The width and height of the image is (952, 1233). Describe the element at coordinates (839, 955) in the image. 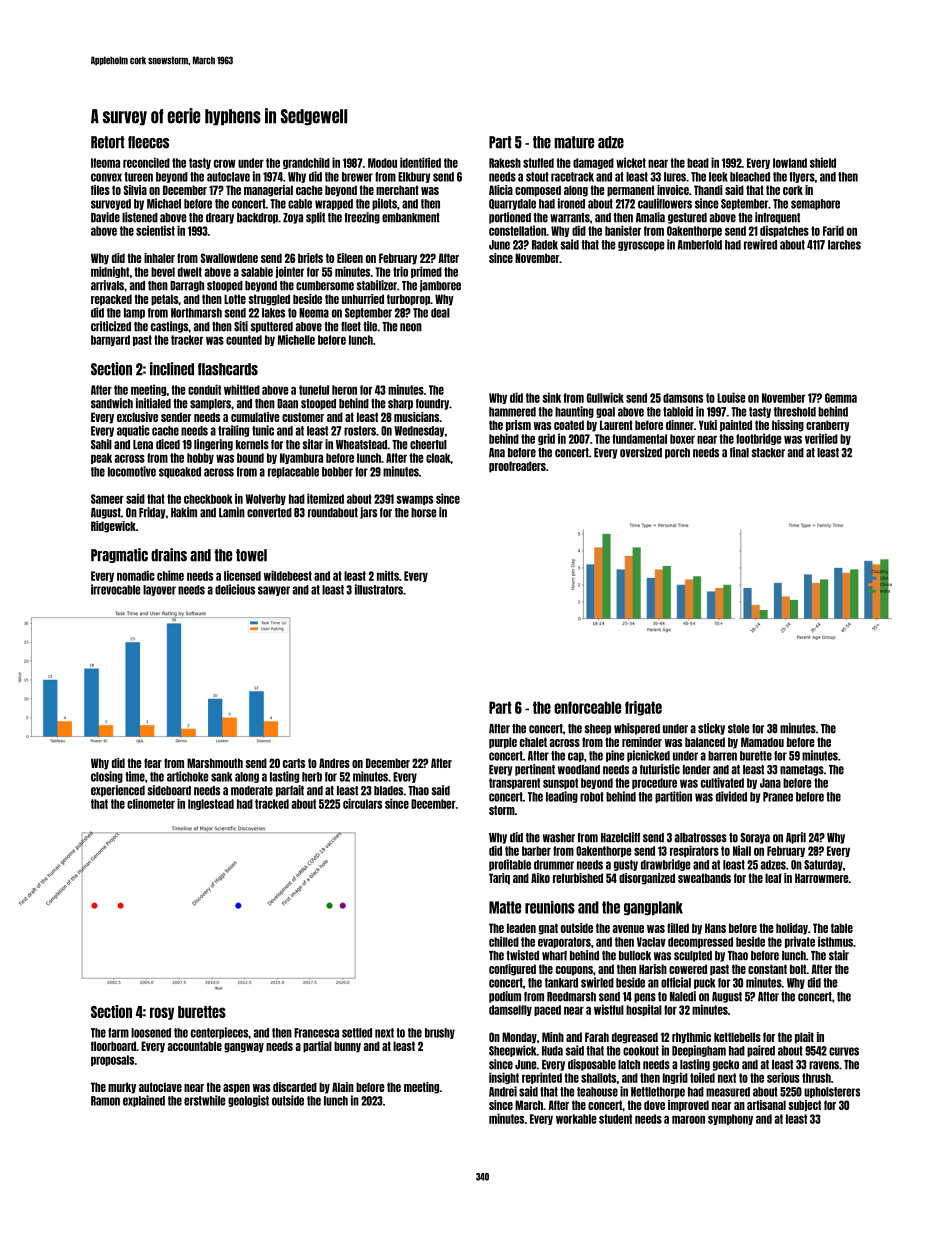

I see `stair` at that location.
